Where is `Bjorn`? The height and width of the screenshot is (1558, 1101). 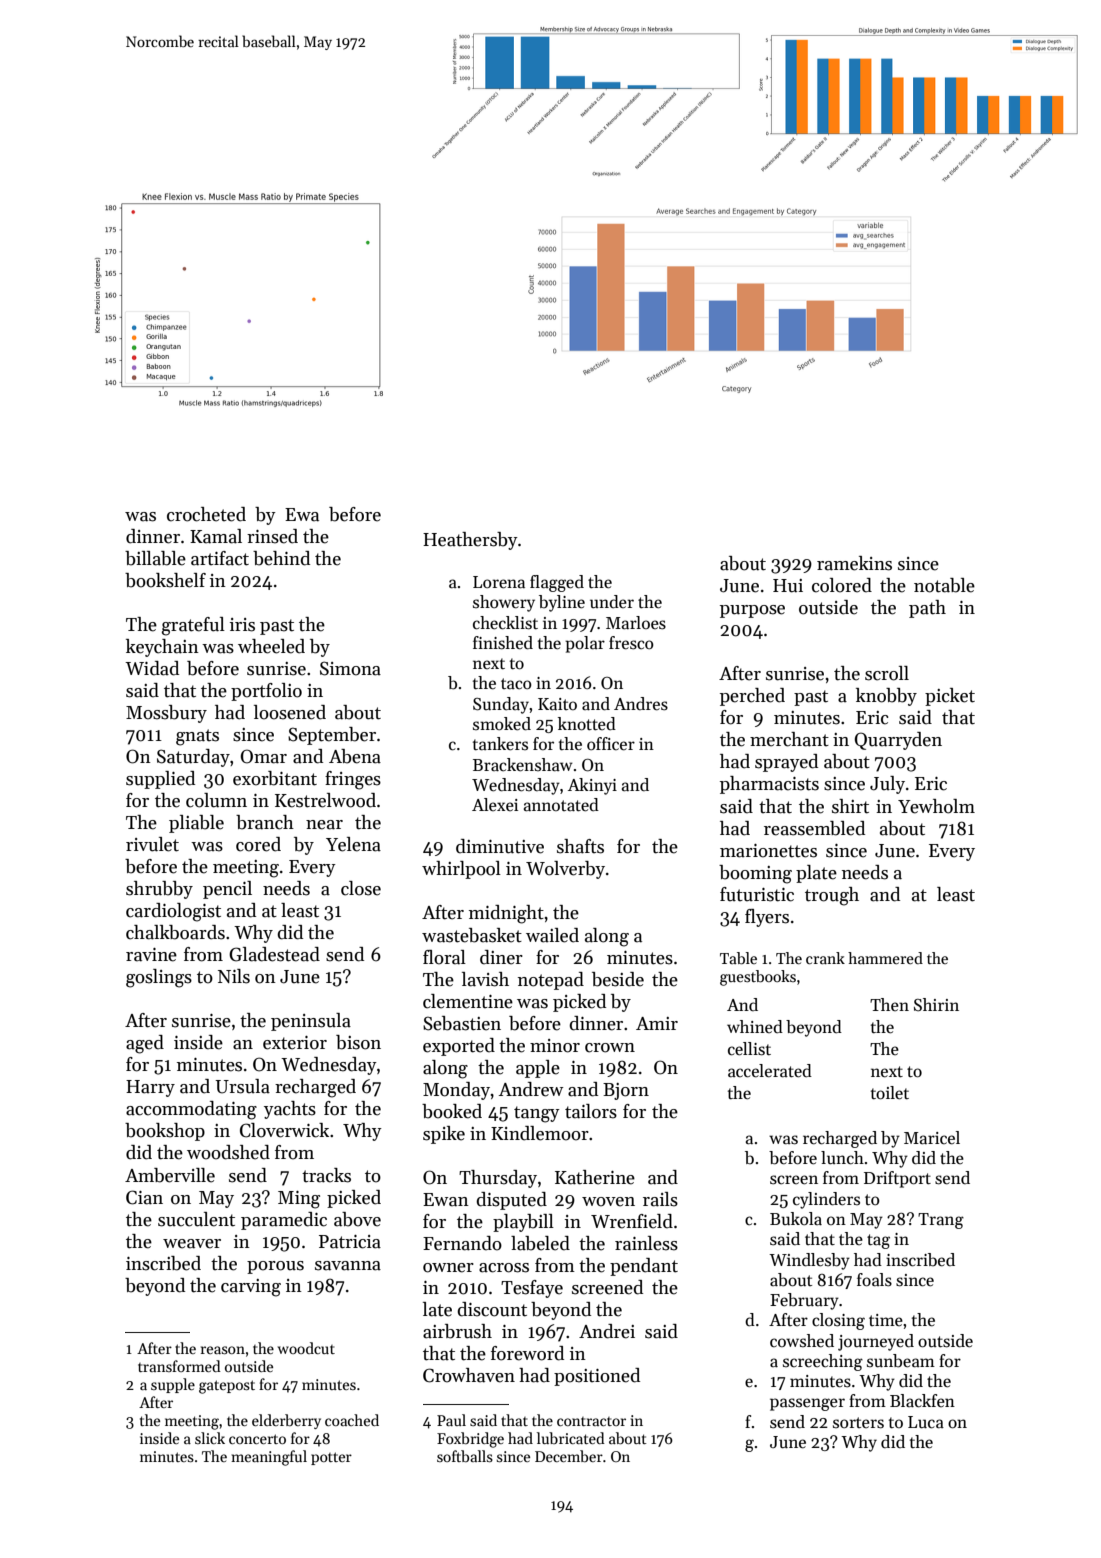
Bjorn is located at coordinates (626, 1091).
